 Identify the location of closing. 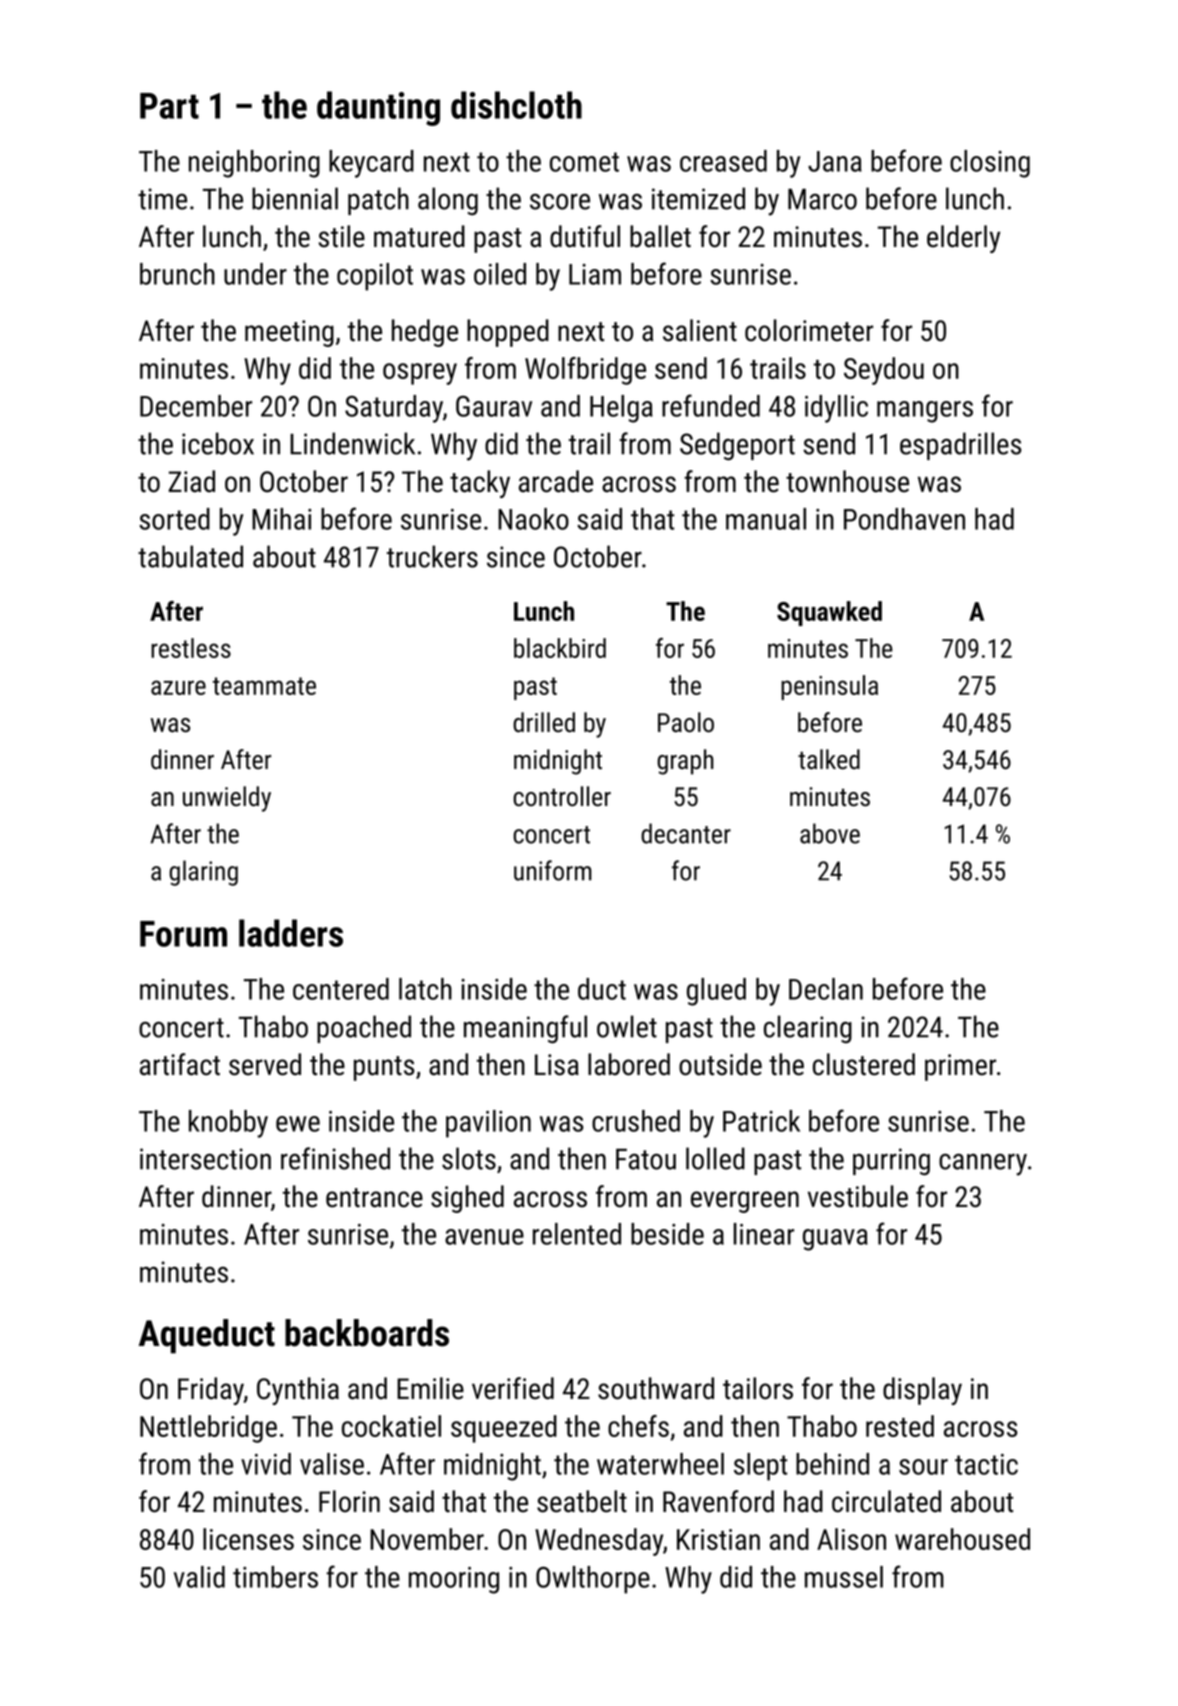
(990, 164).
